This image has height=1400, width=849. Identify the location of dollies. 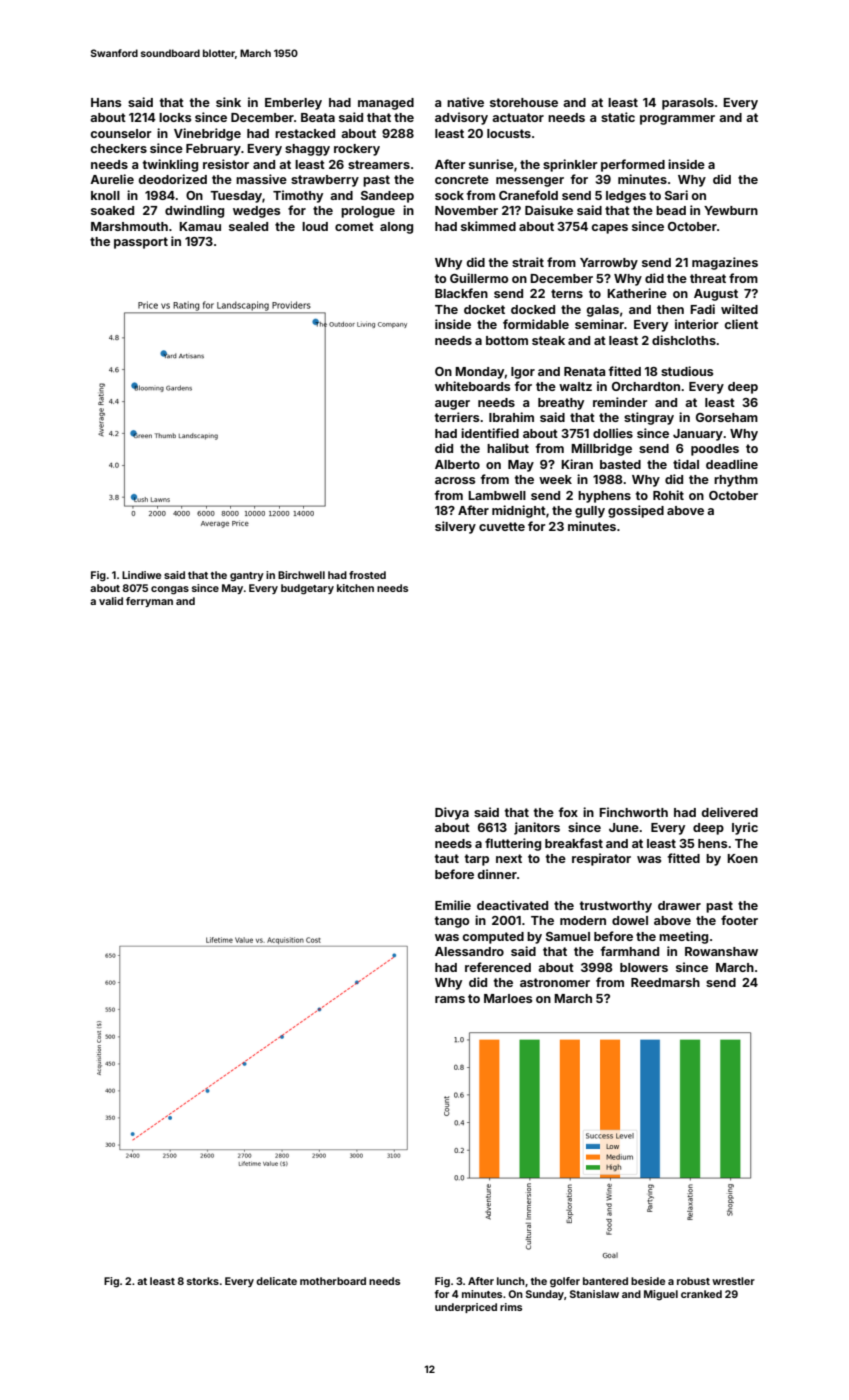
(613, 433).
